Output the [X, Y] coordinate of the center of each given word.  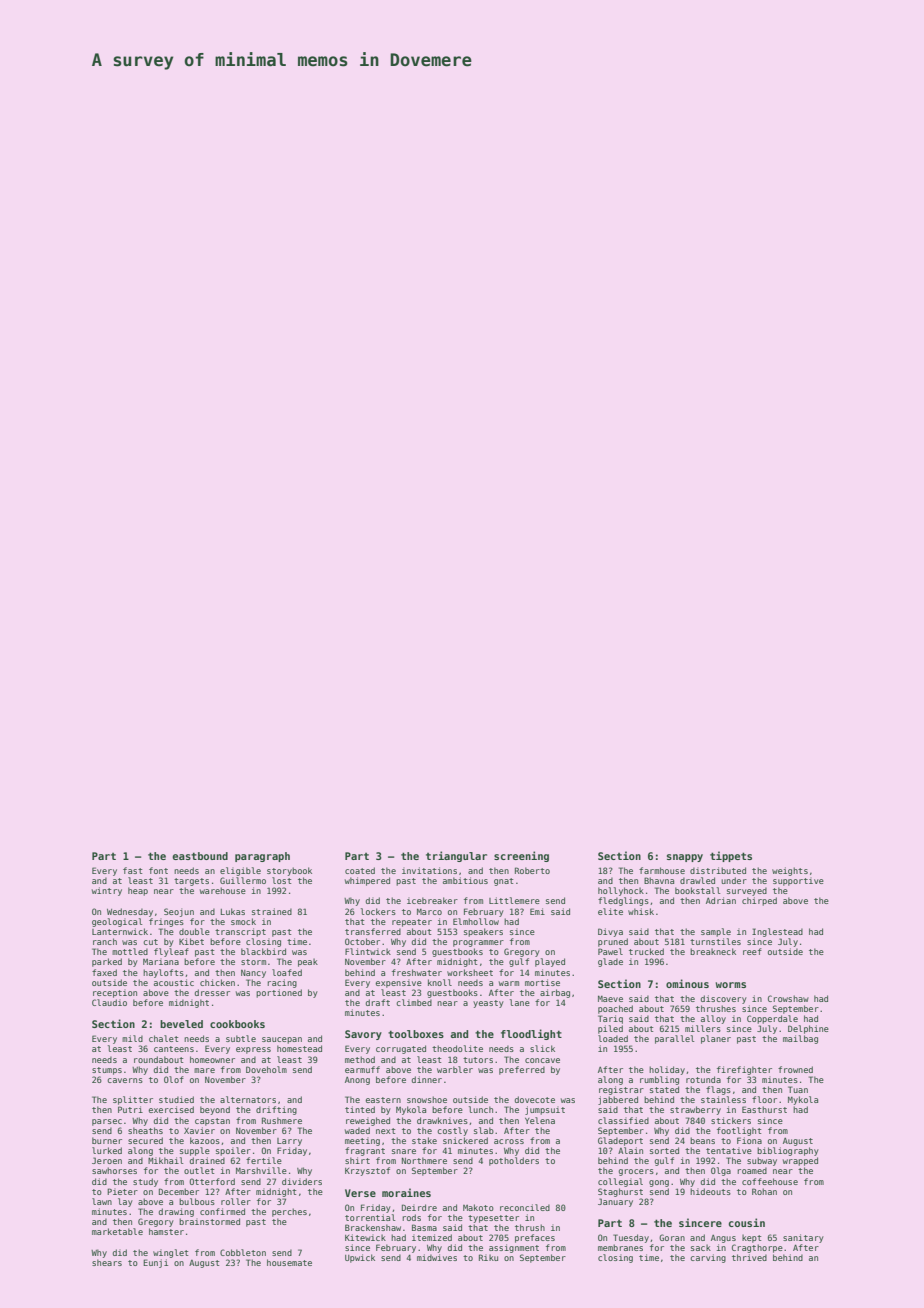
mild [132, 1038]
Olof [174, 1079]
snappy [685, 858]
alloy [713, 1019]
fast [132, 870]
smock [243, 921]
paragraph [262, 857]
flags [718, 1090]
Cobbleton [243, 1252]
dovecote [535, 1099]
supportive [798, 882]
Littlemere [514, 900]
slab [484, 1130]
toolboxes [416, 1034]
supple [195, 1151]
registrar [621, 1090]
